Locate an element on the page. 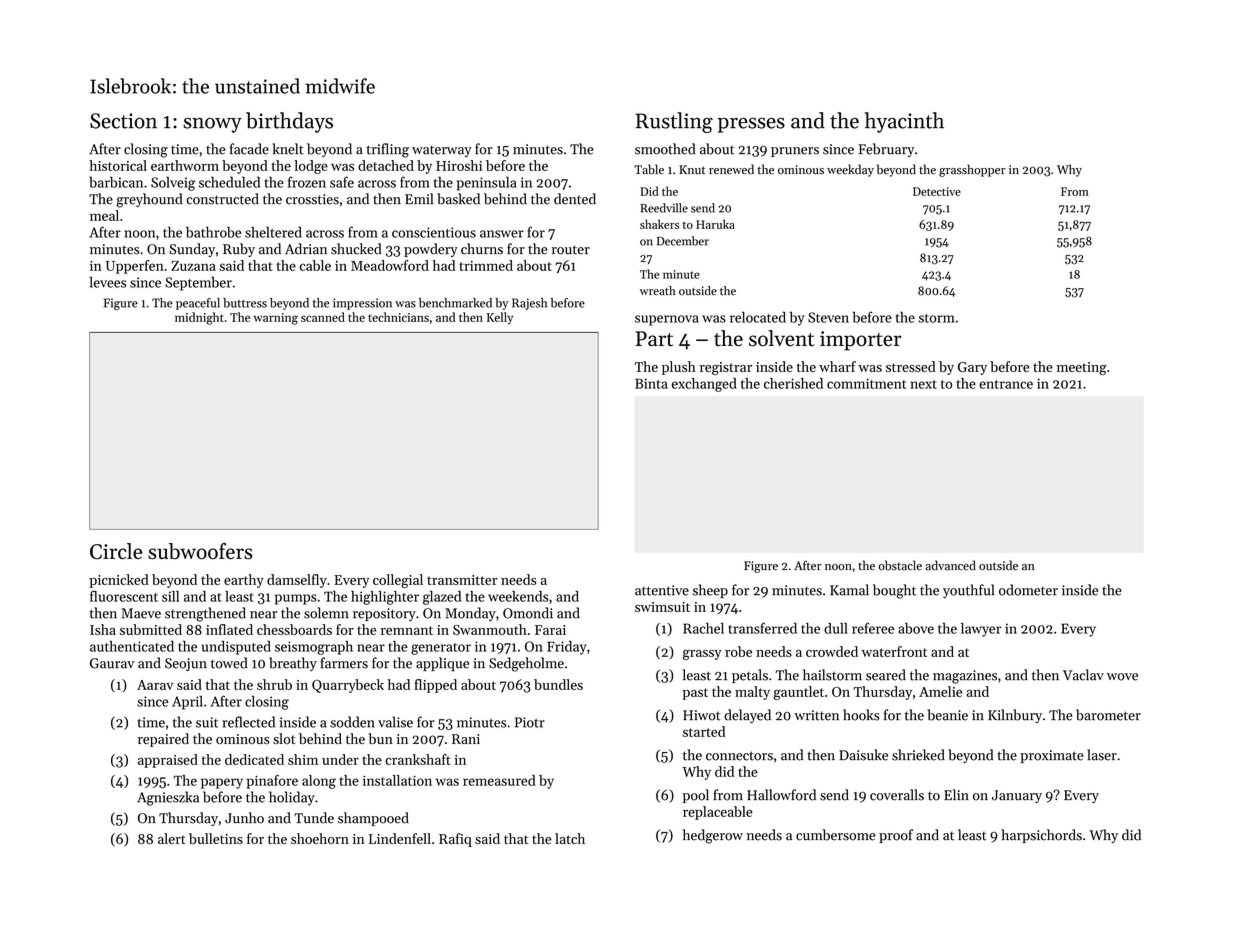 The height and width of the document is (952, 1233). Kelly is located at coordinates (500, 318).
